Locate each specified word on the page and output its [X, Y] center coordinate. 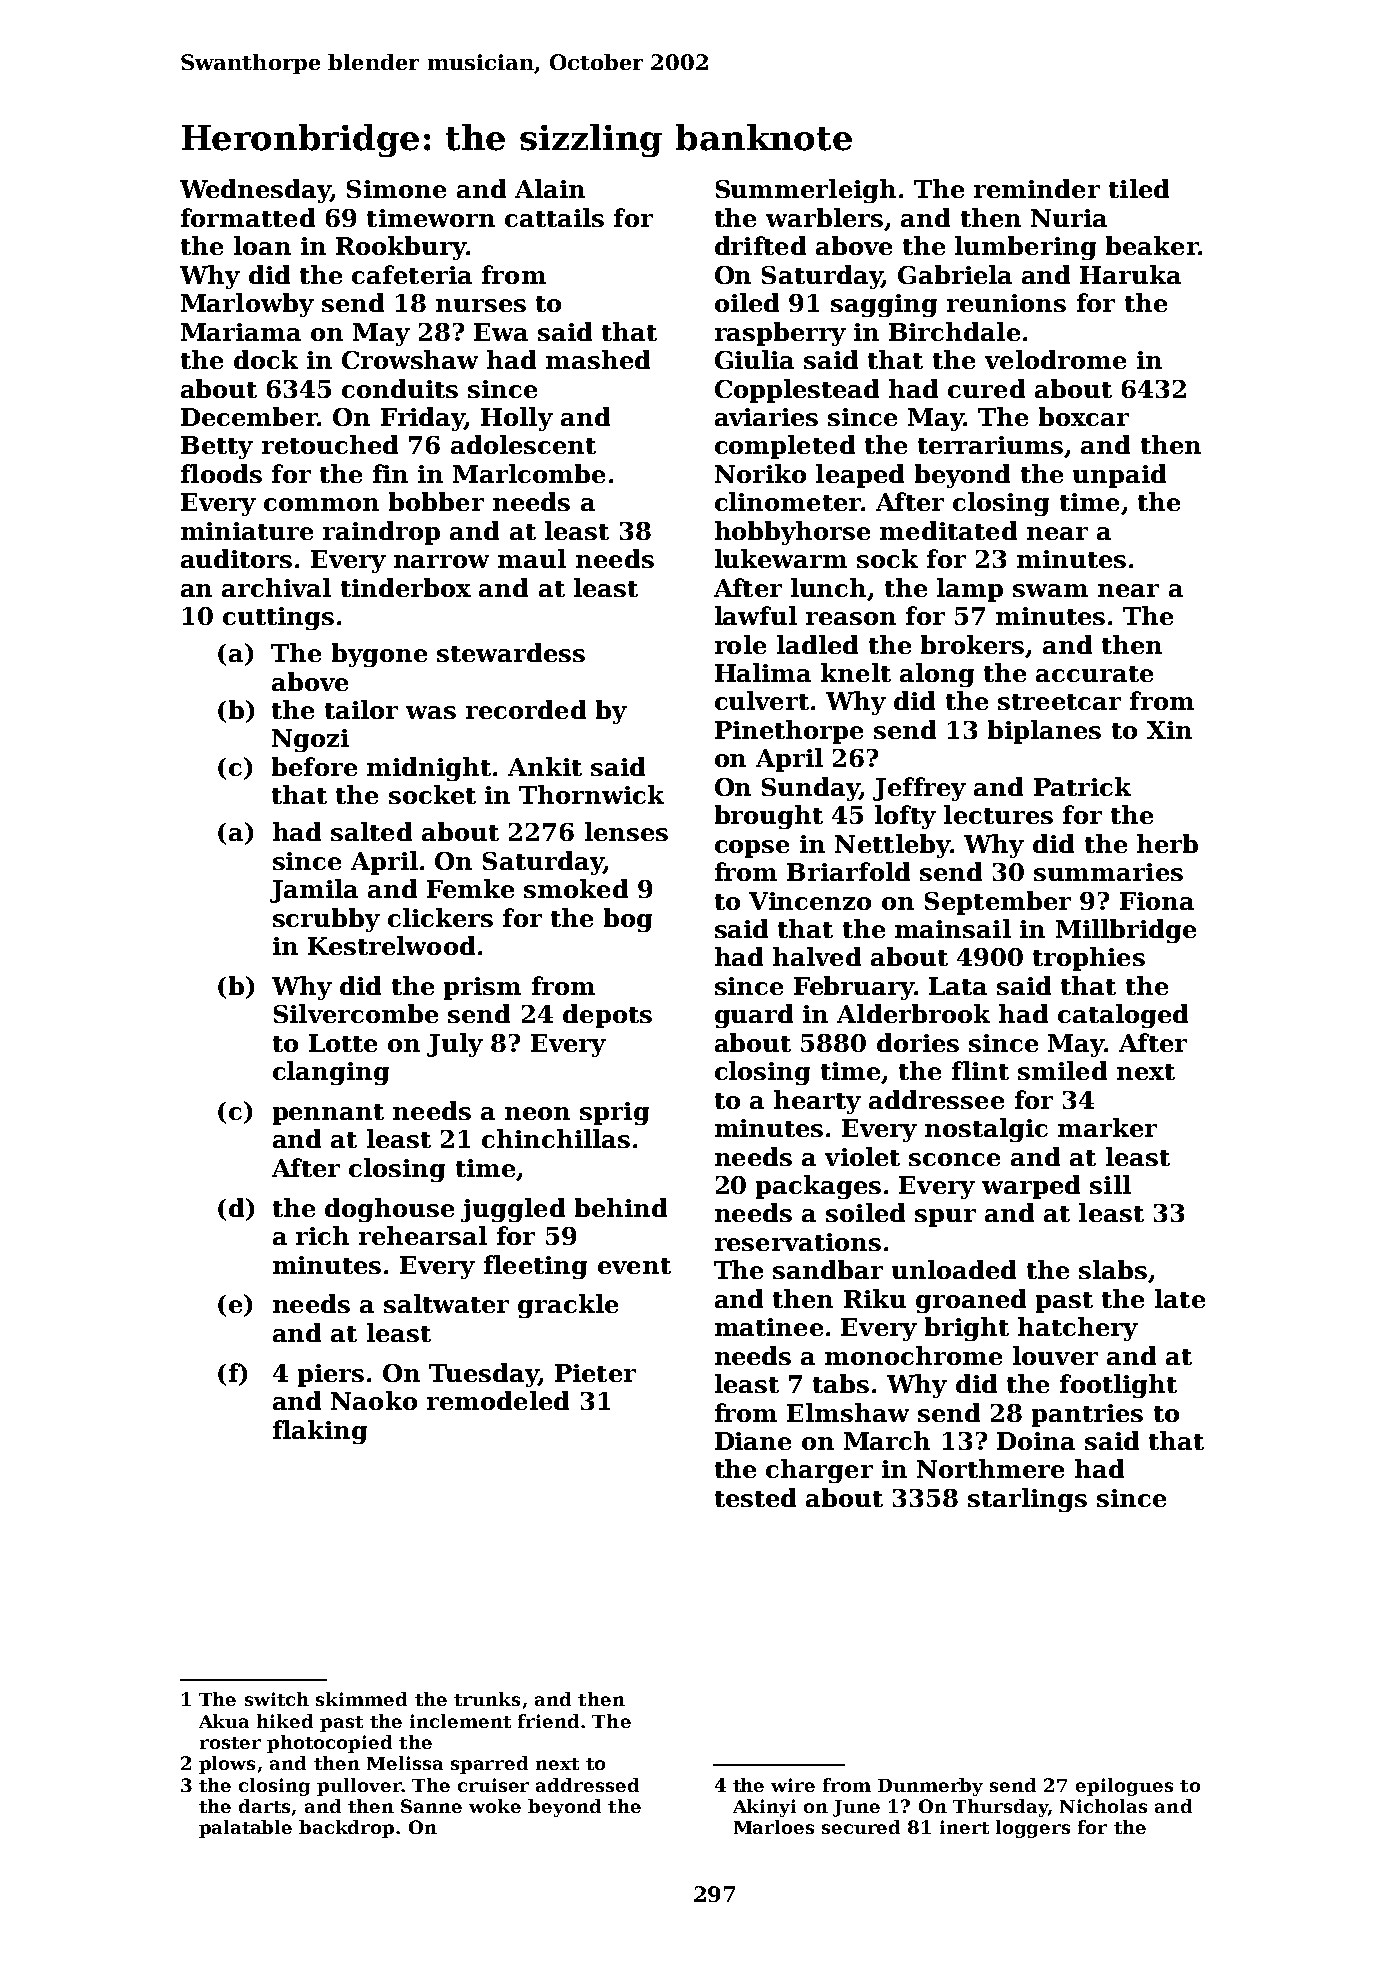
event [634, 1266]
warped [1031, 1187]
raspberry [780, 334]
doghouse [389, 1210]
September [998, 903]
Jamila [314, 891]
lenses [626, 831]
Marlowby [247, 305]
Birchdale [954, 331]
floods [221, 473]
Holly [517, 419]
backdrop [346, 1829]
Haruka [1130, 274]
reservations [798, 1242]
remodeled [498, 1400]
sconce [954, 1159]
